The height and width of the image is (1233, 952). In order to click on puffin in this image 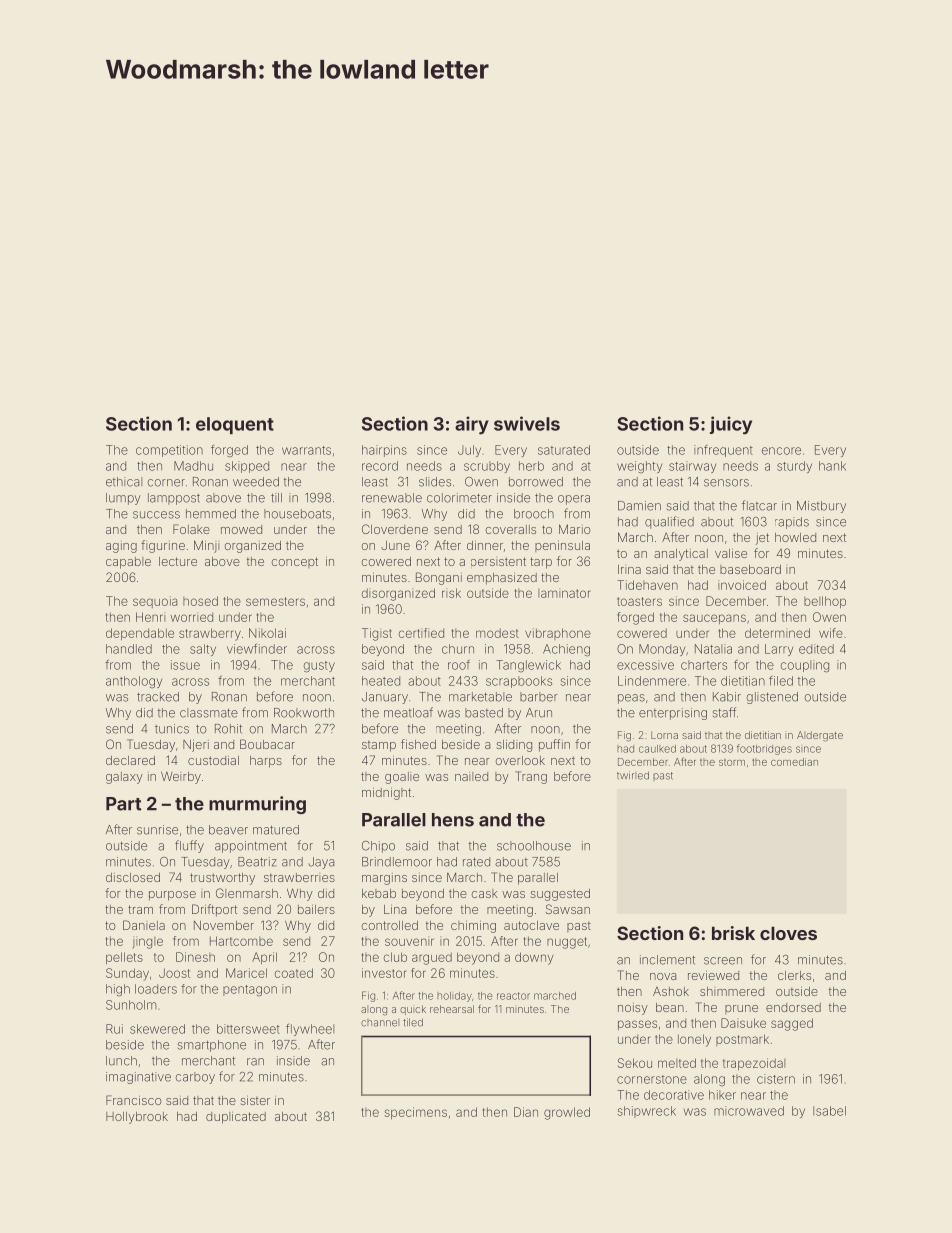, I will do `click(554, 745)`.
